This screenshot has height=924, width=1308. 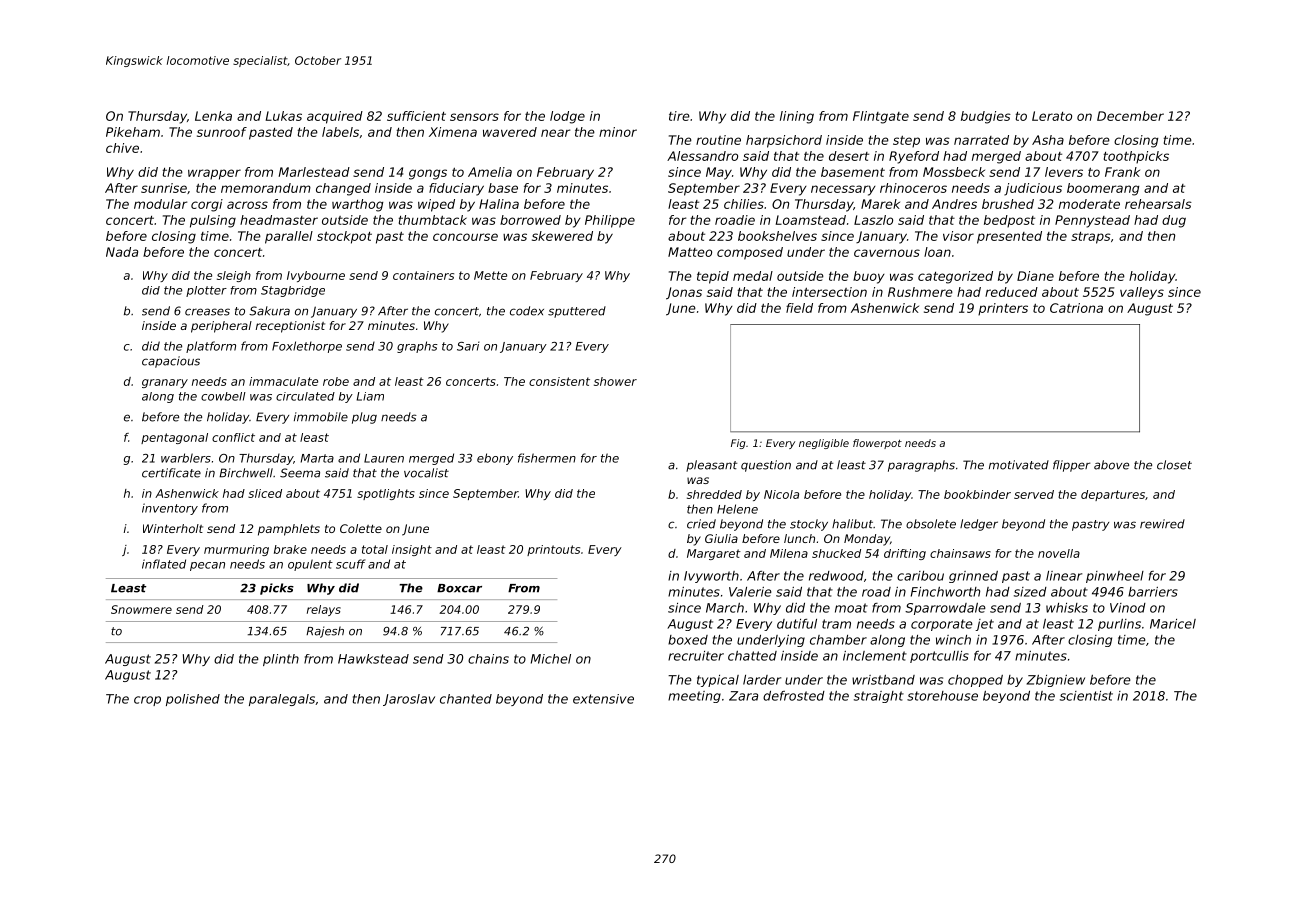 I want to click on polished, so click(x=193, y=700).
